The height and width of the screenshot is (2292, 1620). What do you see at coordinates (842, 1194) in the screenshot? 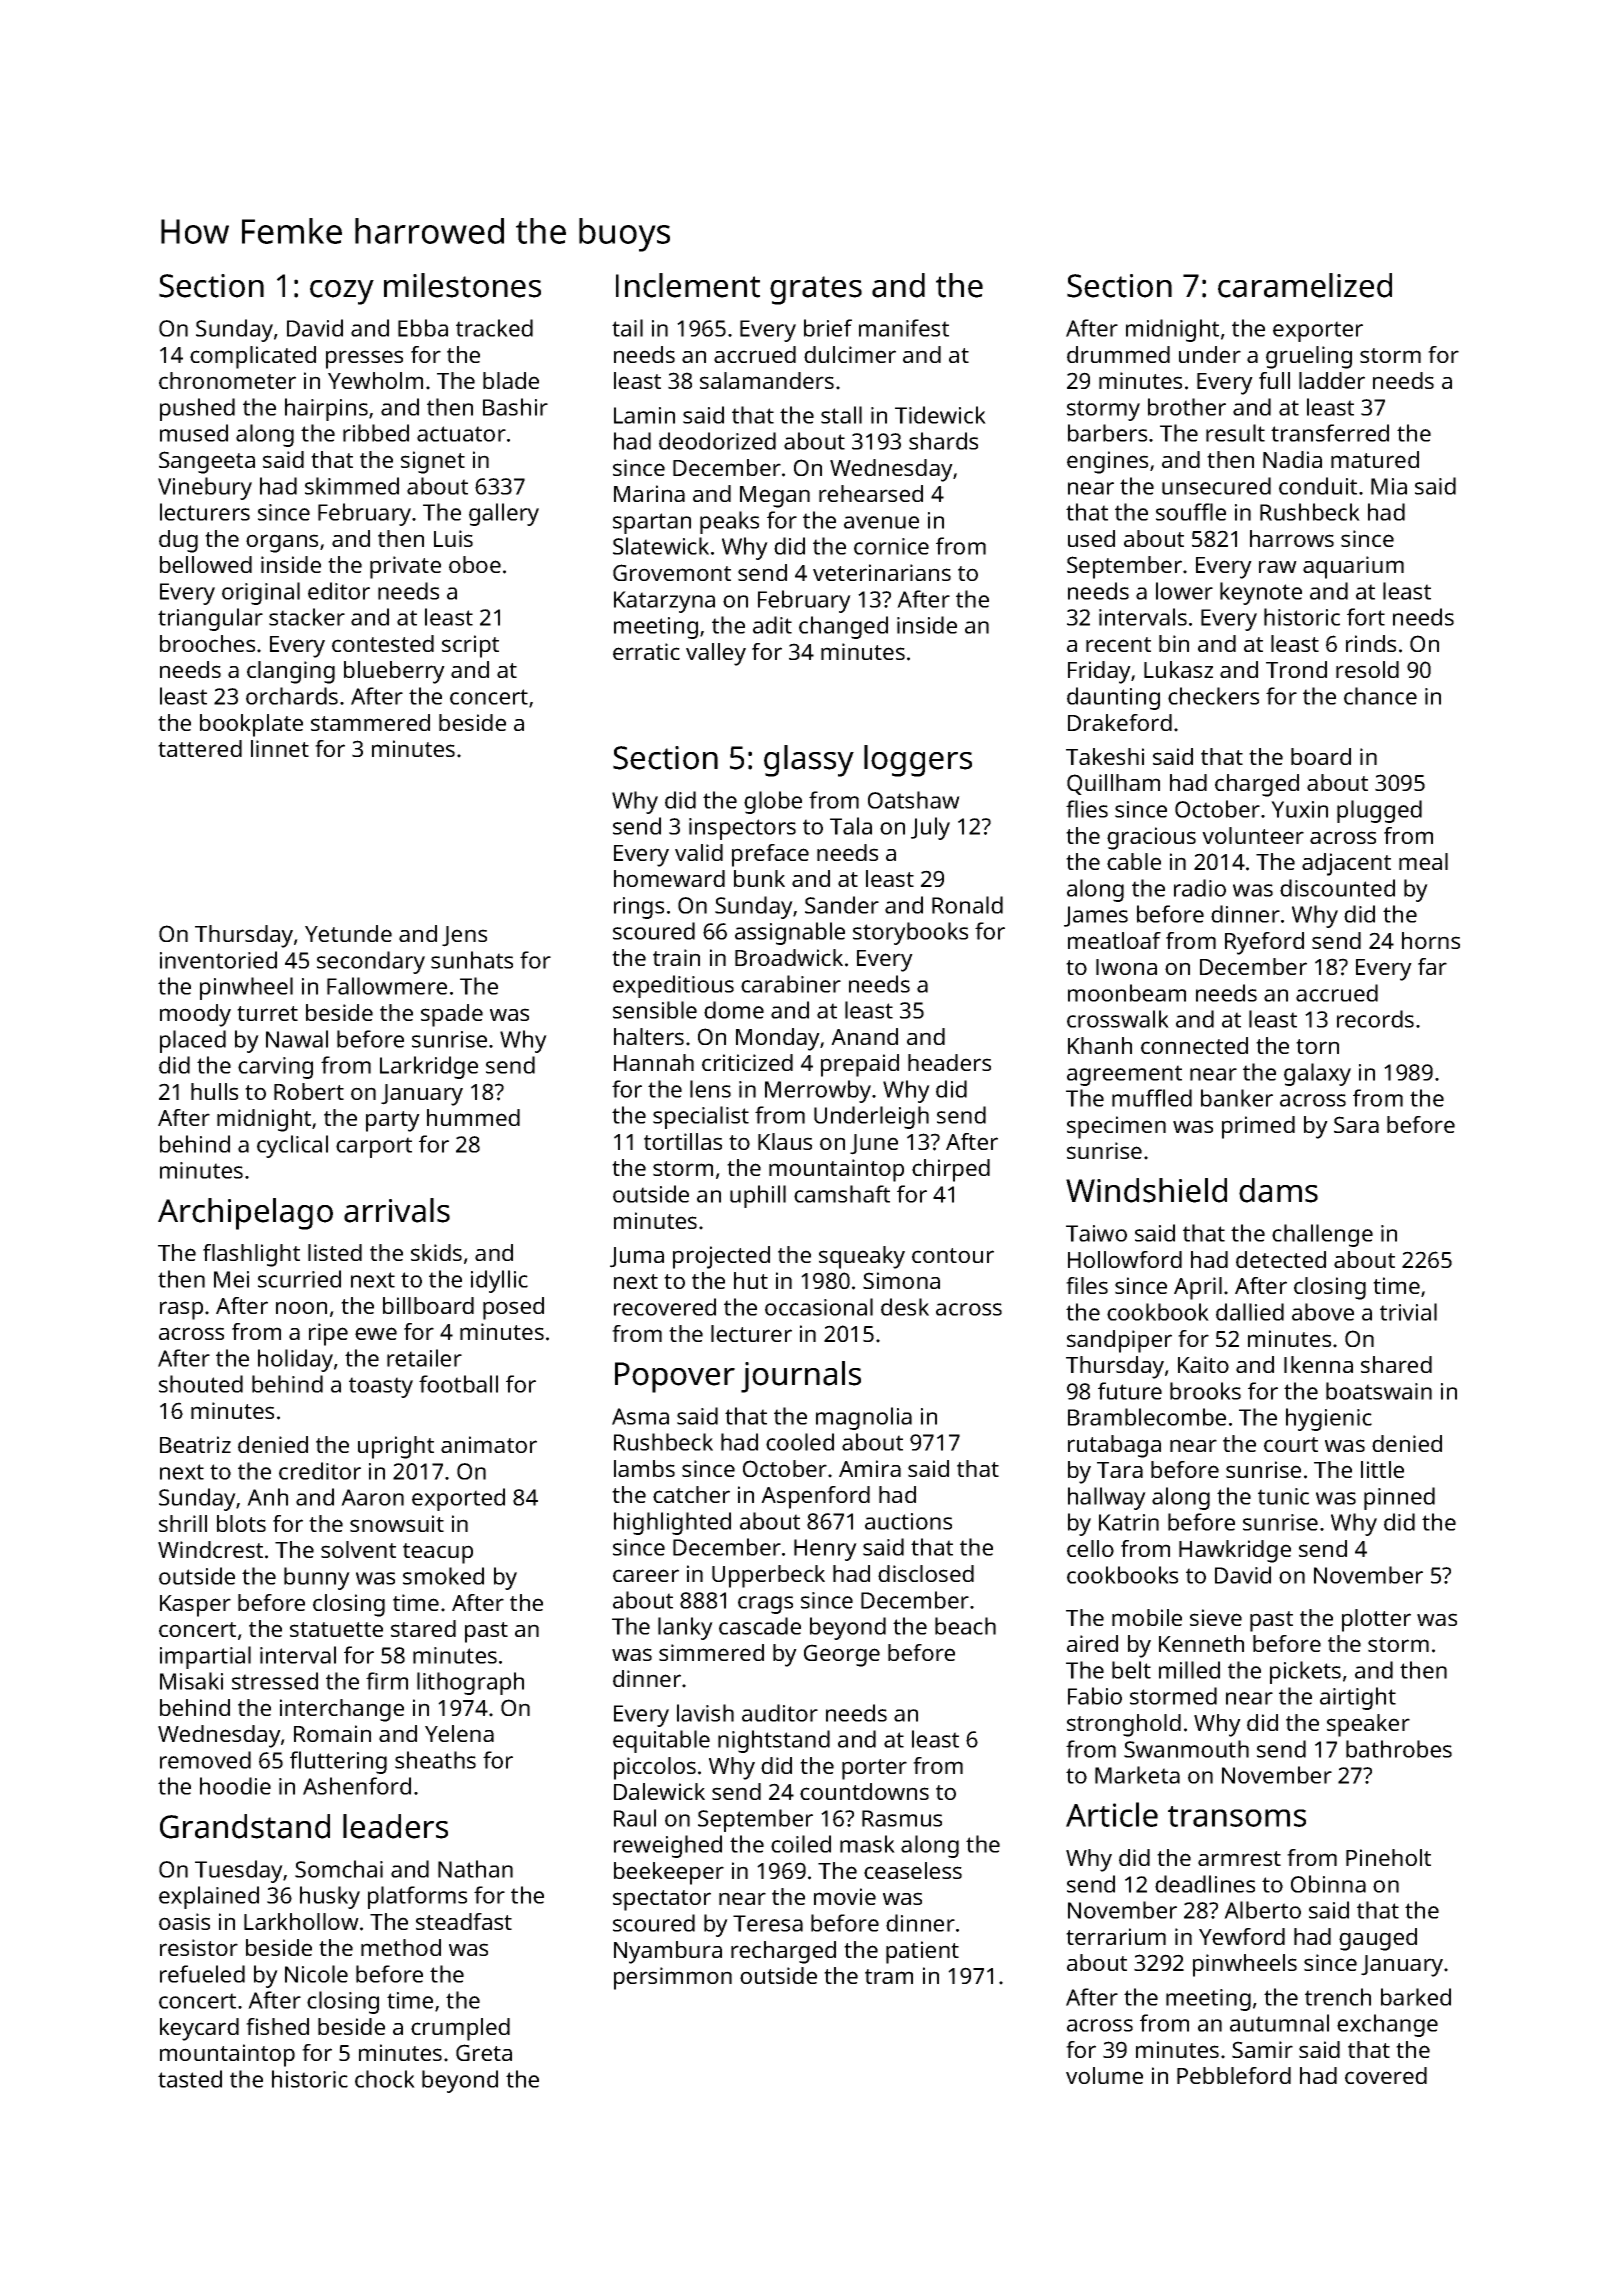
I see `camshaft` at bounding box center [842, 1194].
